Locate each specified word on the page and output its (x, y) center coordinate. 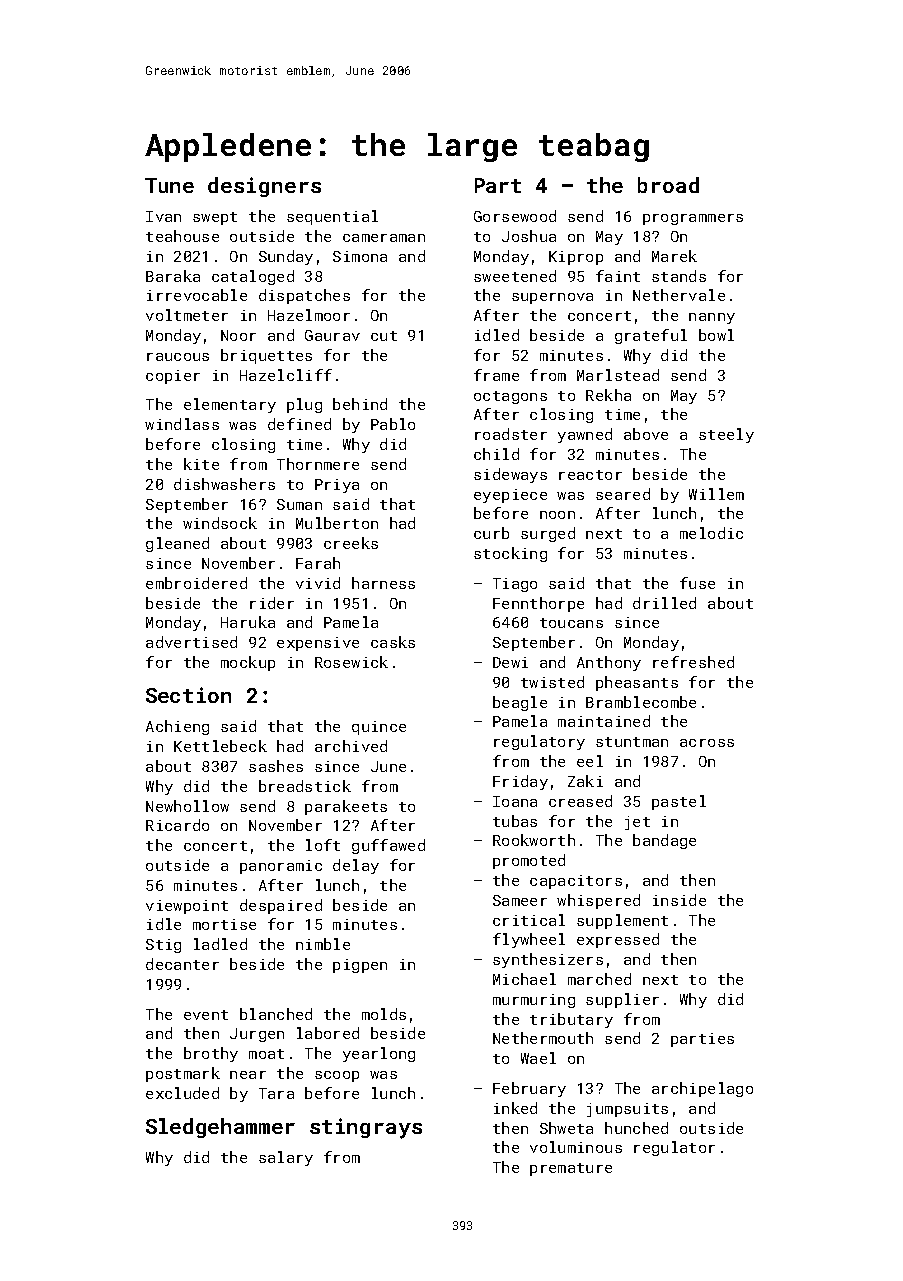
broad (668, 185)
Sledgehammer (220, 1128)
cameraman (384, 238)
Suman (299, 504)
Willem (716, 494)
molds (384, 1014)
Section (188, 695)
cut (384, 336)
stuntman (632, 742)
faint (618, 276)
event (206, 1015)
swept (215, 218)
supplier (622, 1000)
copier (173, 377)
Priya (337, 486)
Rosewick (351, 662)
